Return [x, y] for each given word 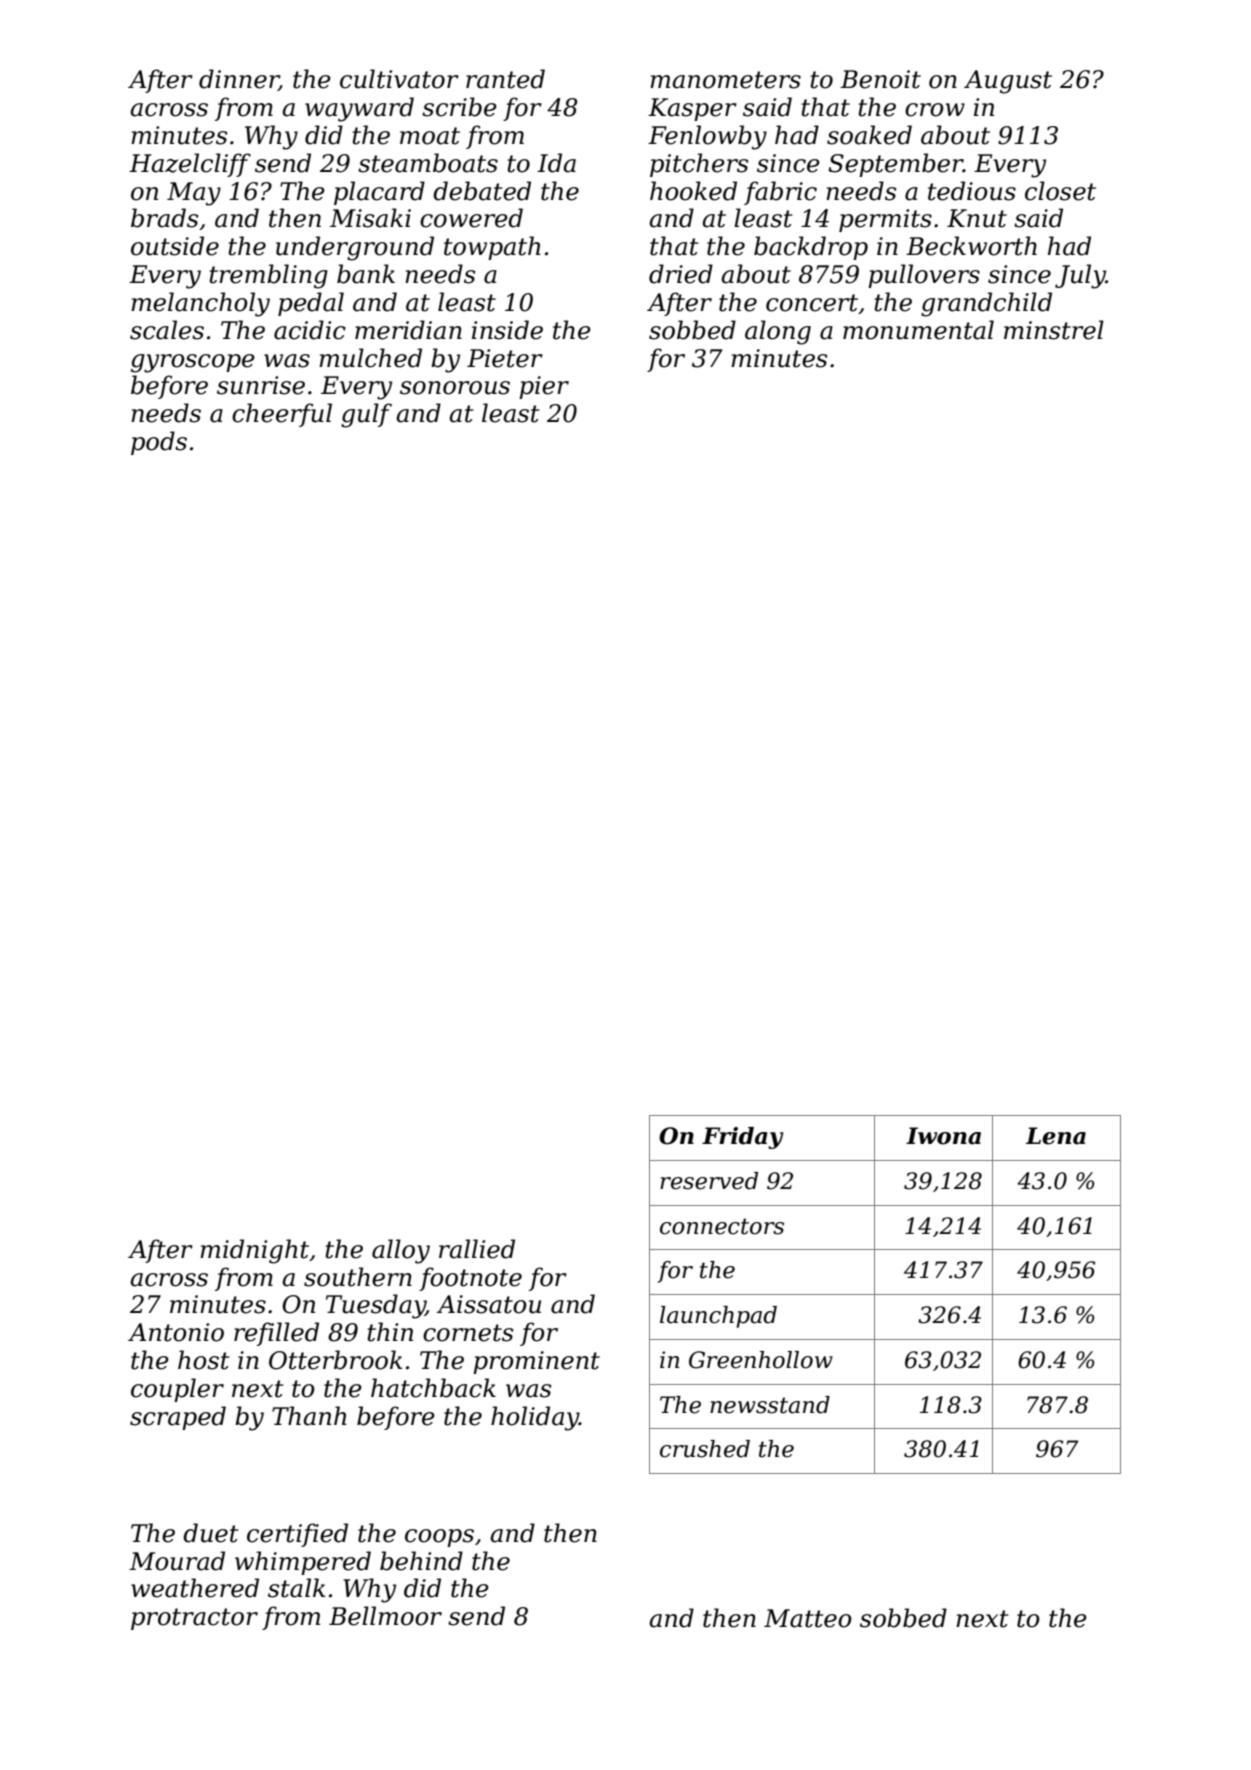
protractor [194, 1619]
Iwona [943, 1136]
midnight [255, 1251]
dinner [239, 80]
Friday [742, 1138]
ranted [505, 79]
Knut [977, 218]
